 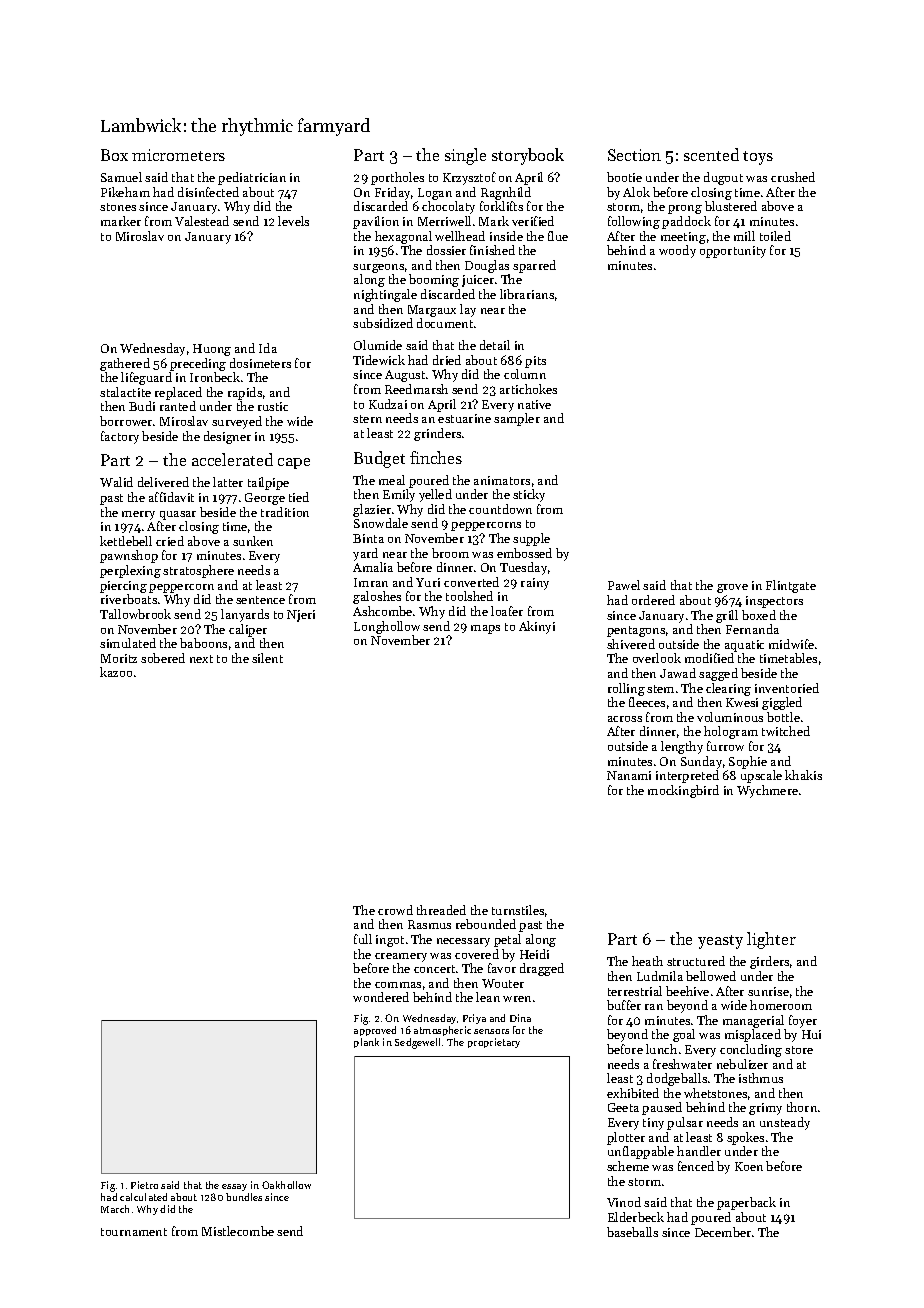 What do you see at coordinates (286, 1185) in the document?
I see `Oakhollow` at bounding box center [286, 1185].
